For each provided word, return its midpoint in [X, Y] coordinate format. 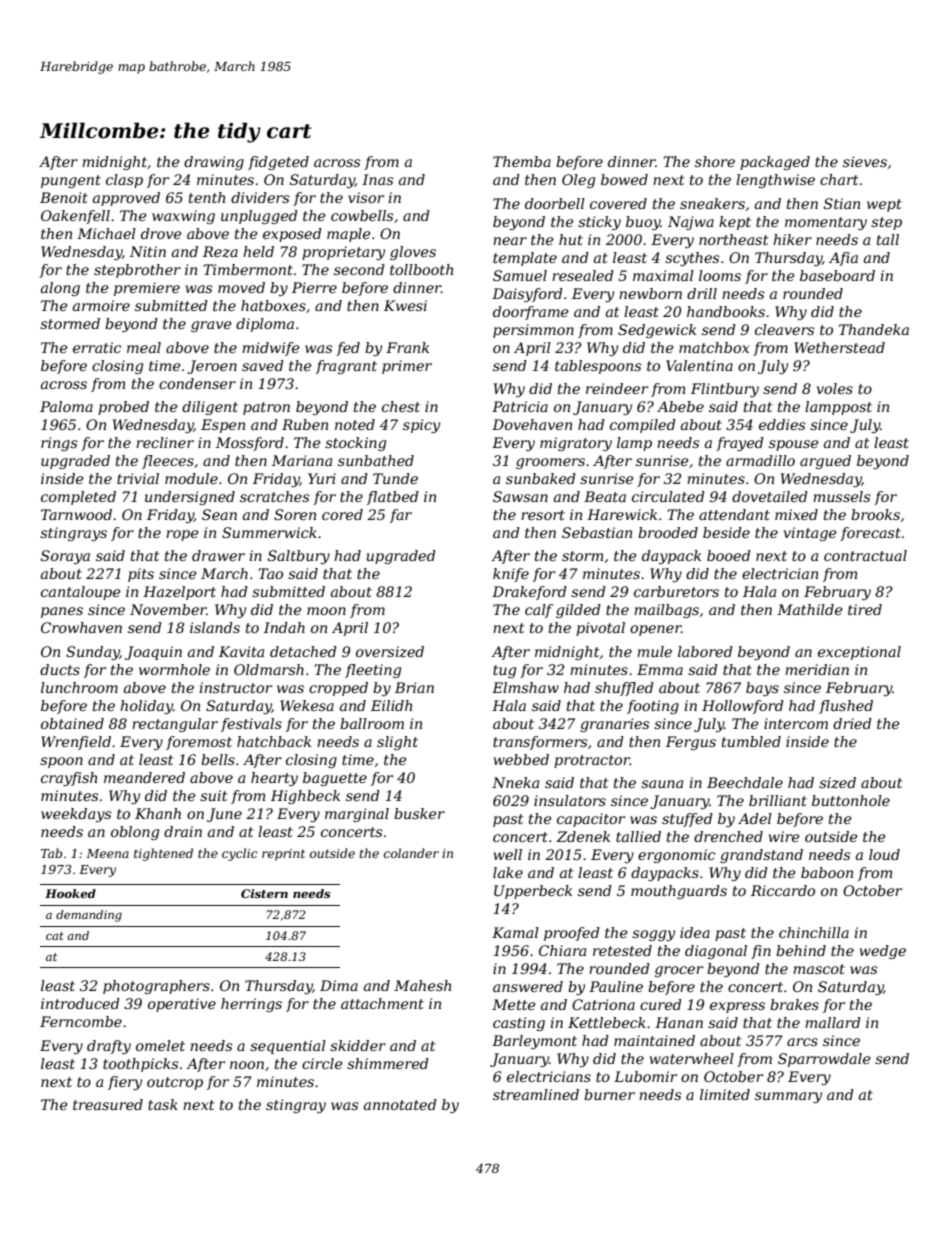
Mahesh [422, 985]
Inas [377, 179]
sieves [865, 161]
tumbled [751, 741]
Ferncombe [81, 1021]
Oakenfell [75, 217]
